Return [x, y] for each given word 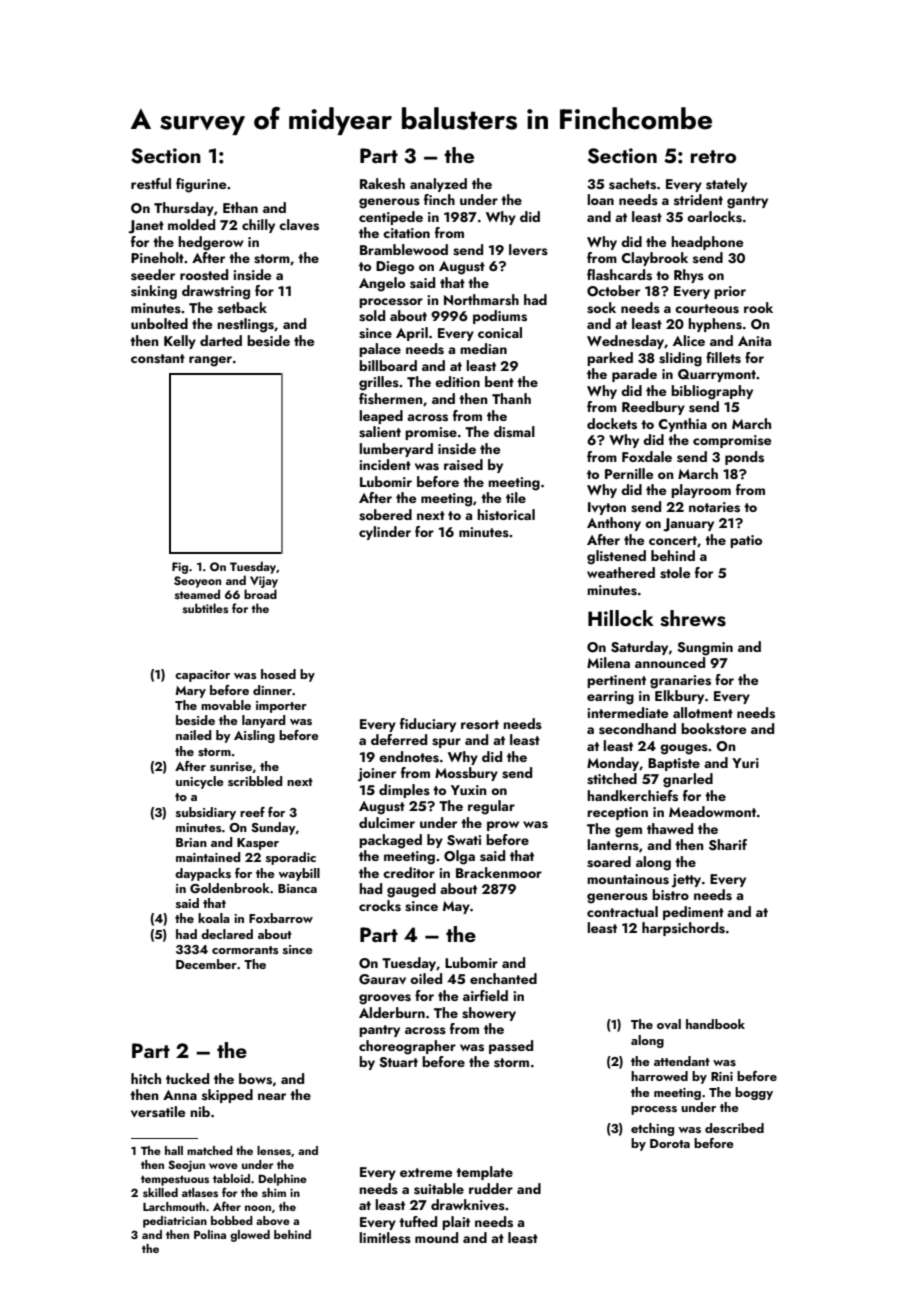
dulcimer [387, 822]
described [734, 1128]
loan [600, 199]
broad [260, 594]
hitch [146, 1078]
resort [480, 725]
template [484, 1173]
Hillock [621, 618]
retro [713, 156]
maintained [208, 857]
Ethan [240, 207]
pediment [693, 913]
